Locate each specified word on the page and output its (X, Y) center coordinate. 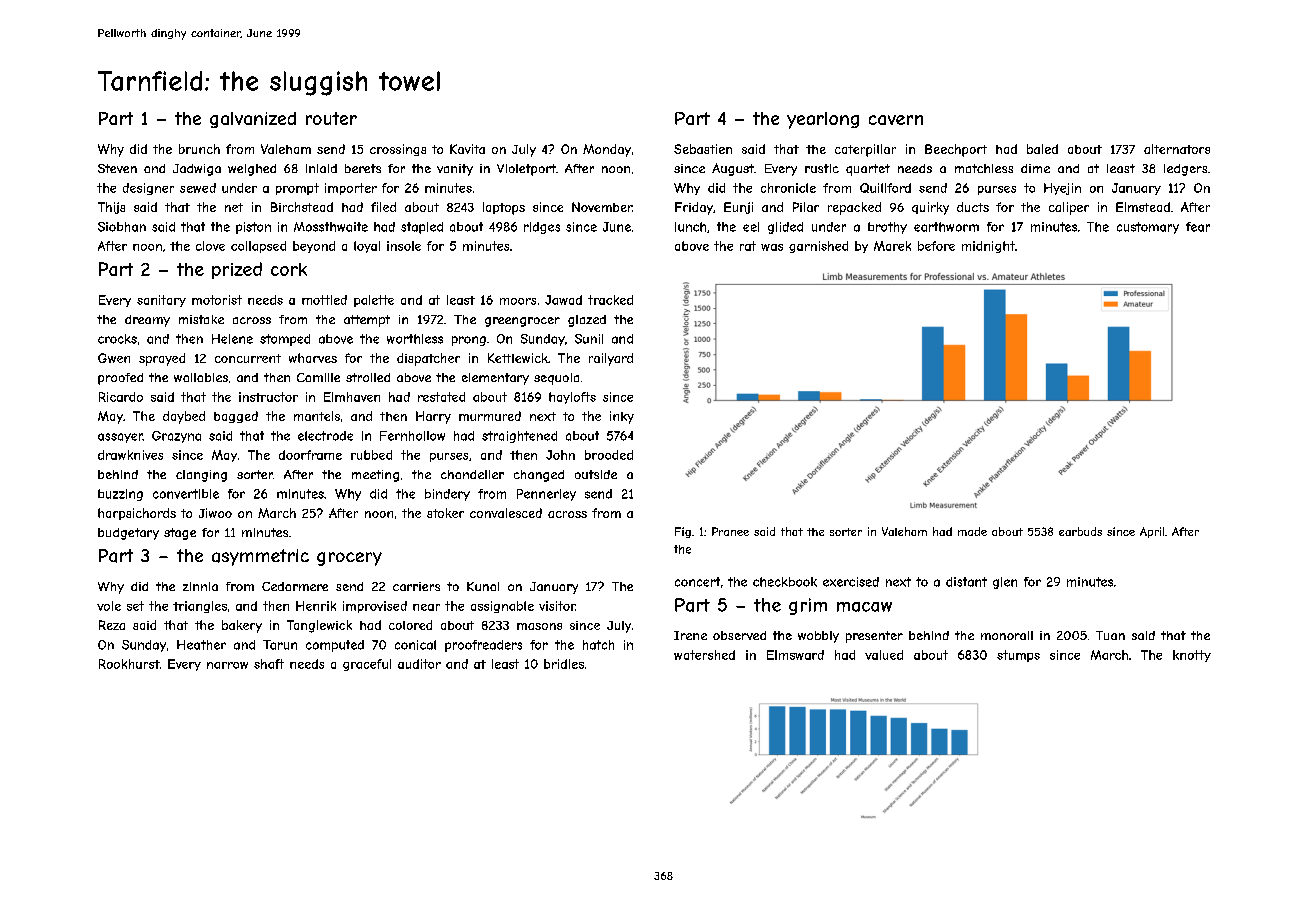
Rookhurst (129, 664)
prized (237, 270)
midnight (988, 247)
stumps (1018, 656)
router (331, 118)
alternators (1177, 149)
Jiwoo (215, 513)
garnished (818, 247)
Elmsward (795, 655)
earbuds (1080, 531)
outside (596, 474)
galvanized (253, 120)
